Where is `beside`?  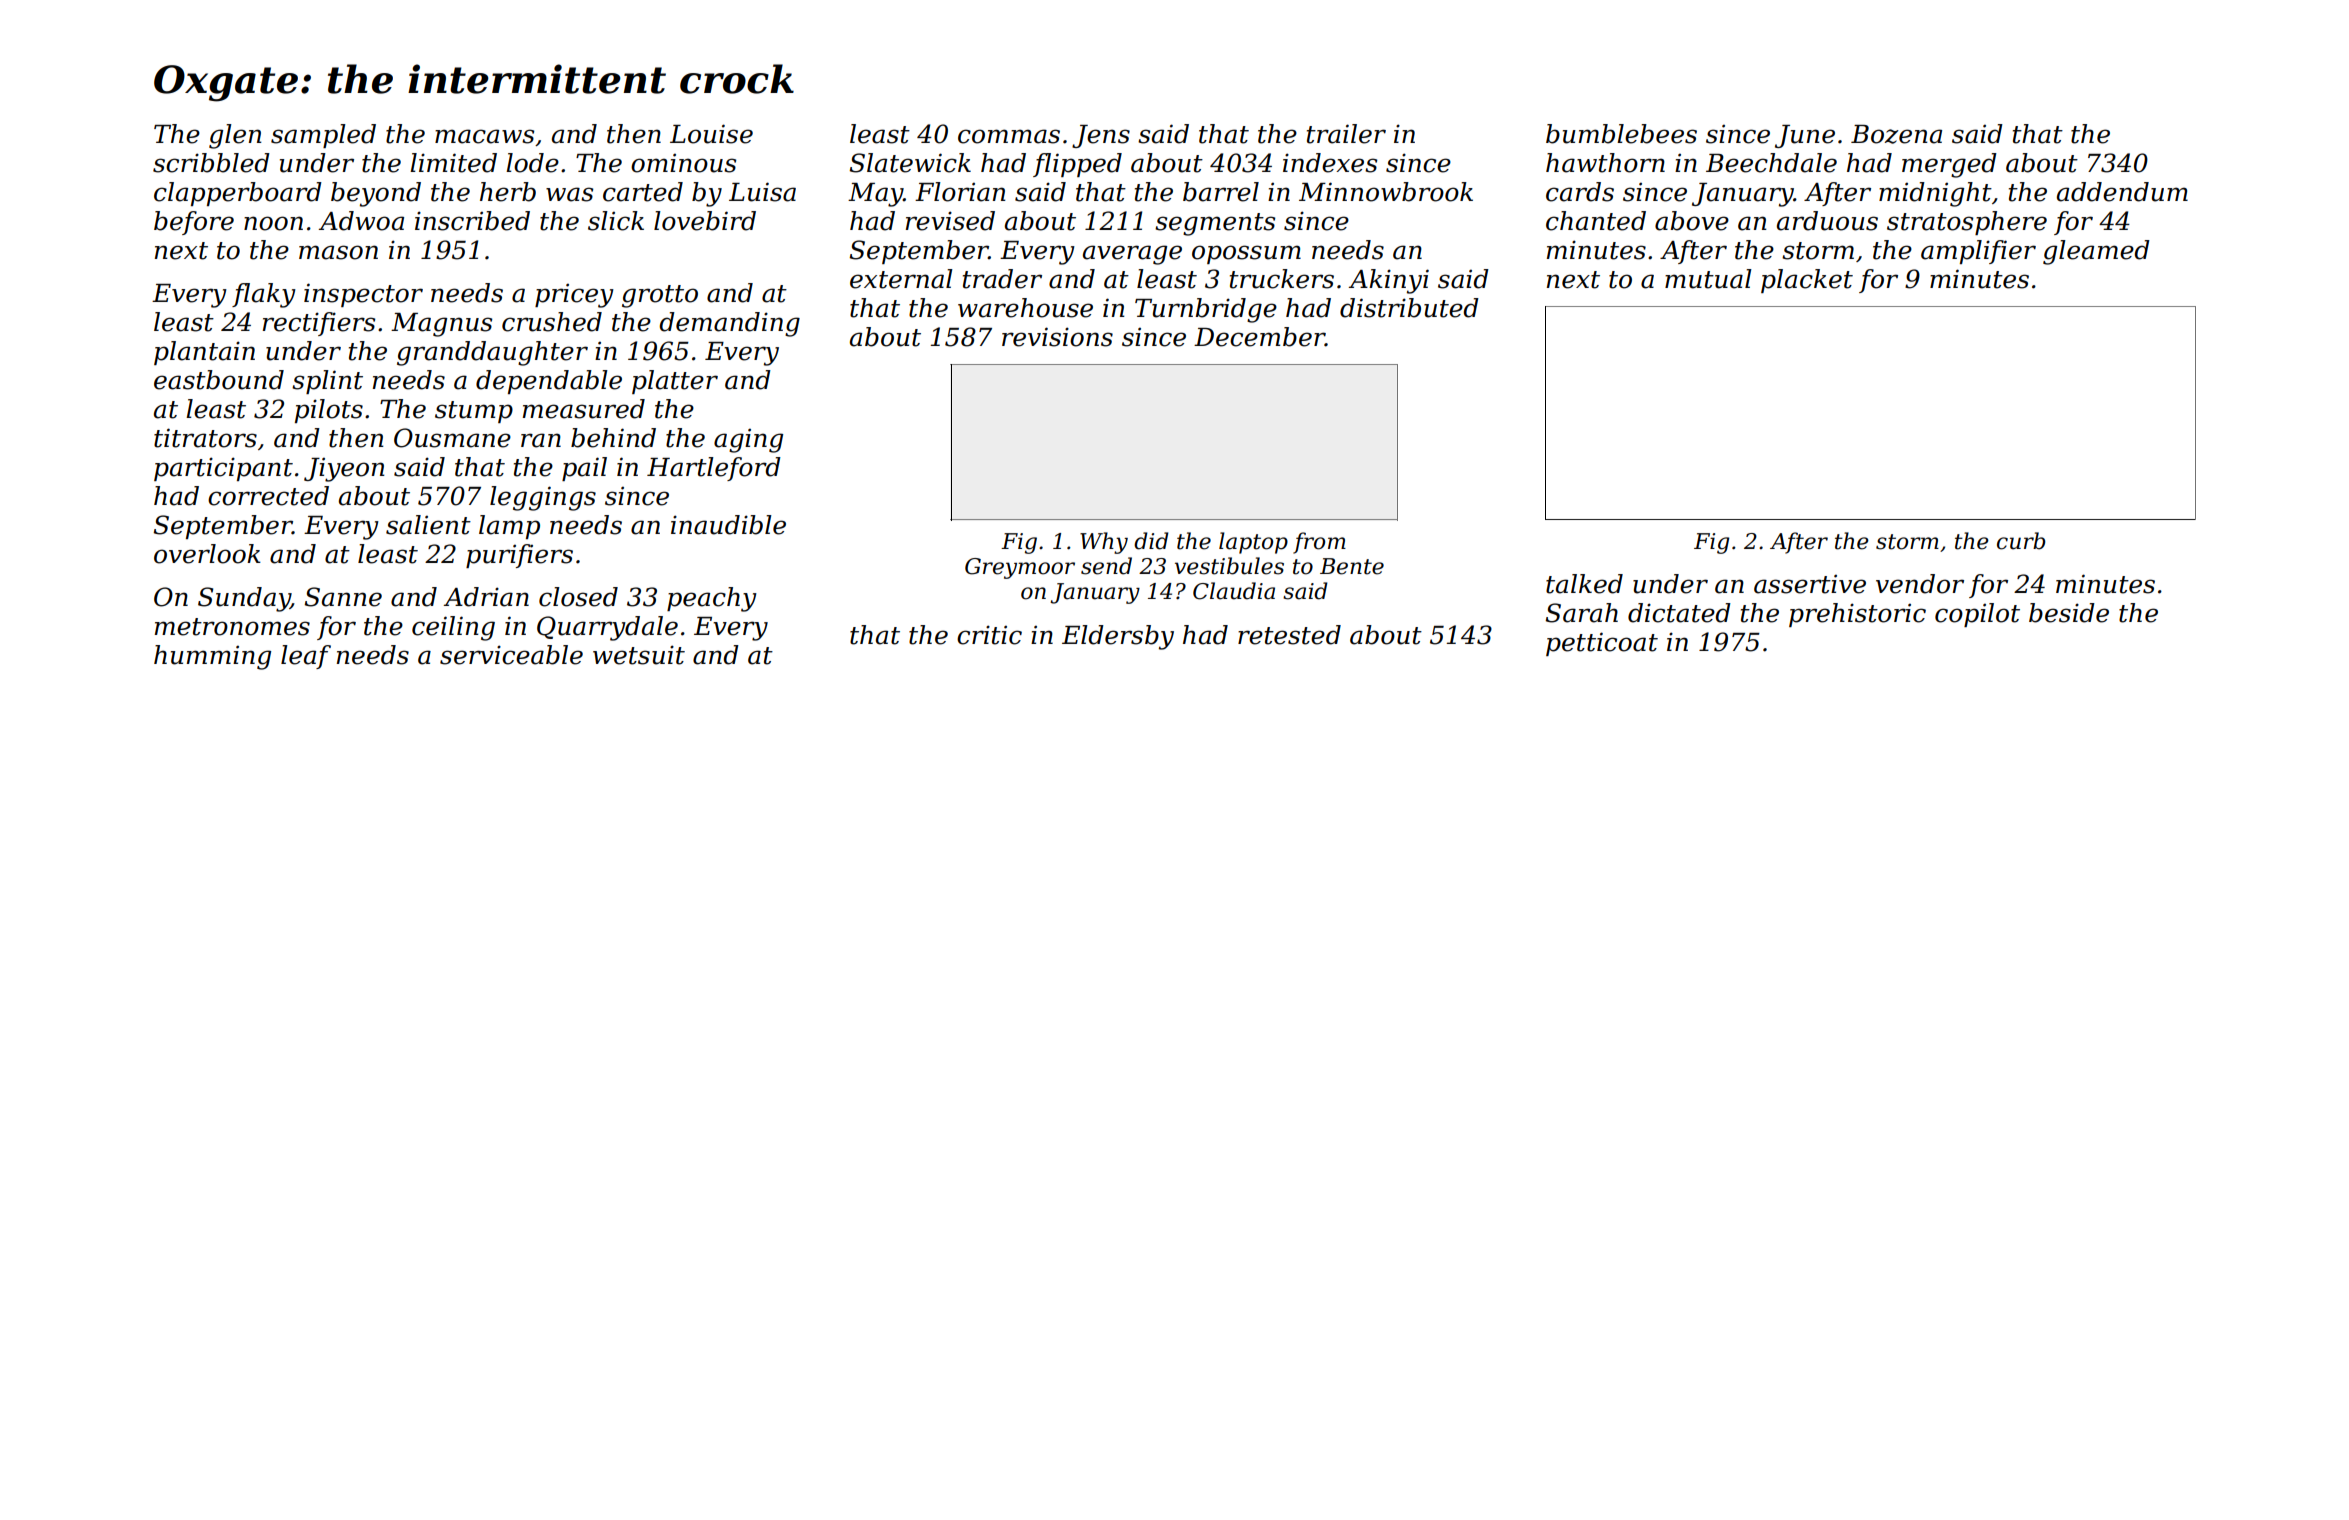 beside is located at coordinates (2069, 613).
